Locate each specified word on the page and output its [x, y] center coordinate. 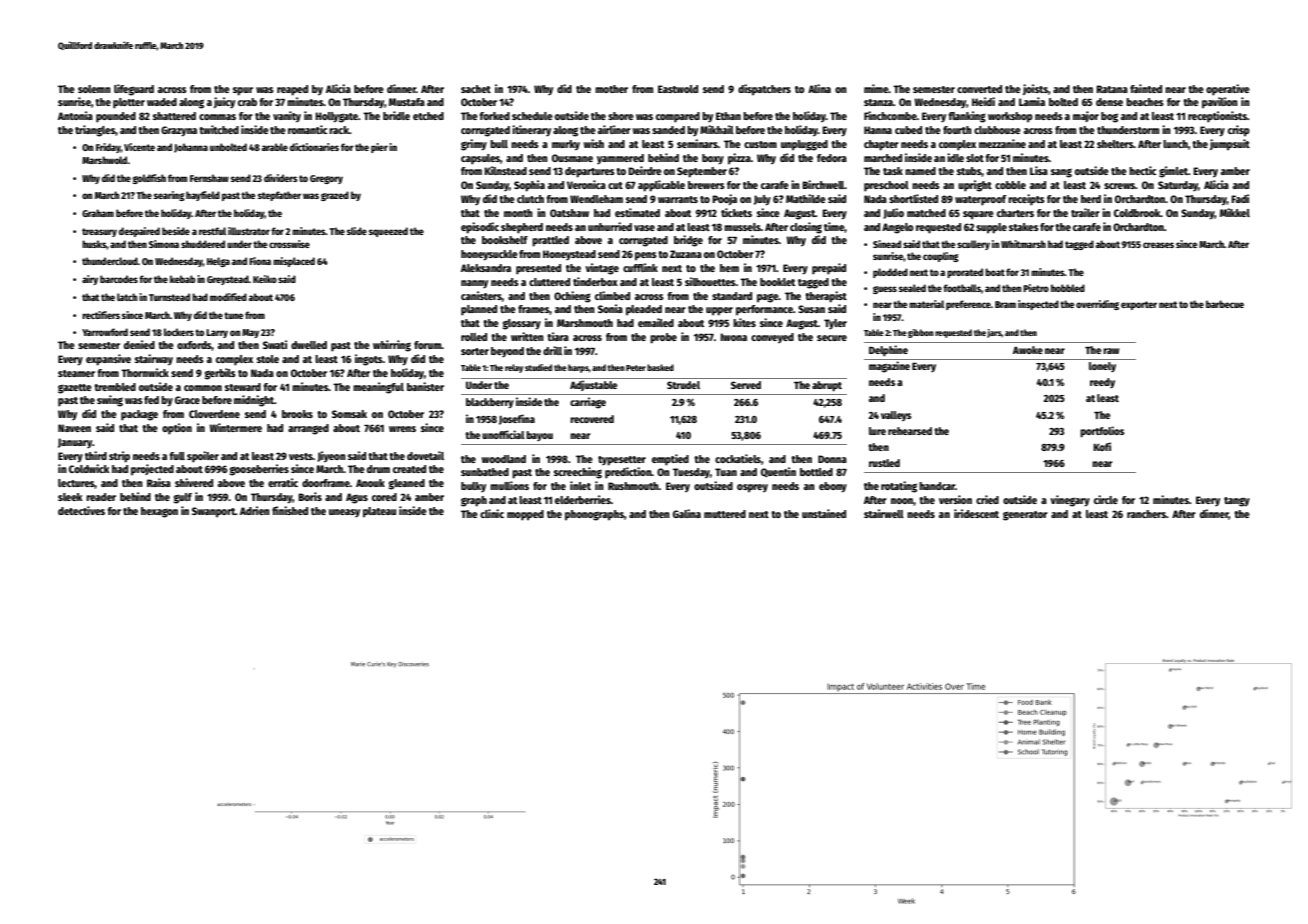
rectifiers [101, 315]
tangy [1237, 502]
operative [1228, 90]
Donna [832, 459]
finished [290, 510]
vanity [287, 117]
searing [169, 196]
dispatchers [764, 90]
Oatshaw [569, 213]
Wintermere [235, 427]
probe [663, 338]
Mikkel [1235, 212]
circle [1106, 499]
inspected [1038, 305]
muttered [725, 514]
